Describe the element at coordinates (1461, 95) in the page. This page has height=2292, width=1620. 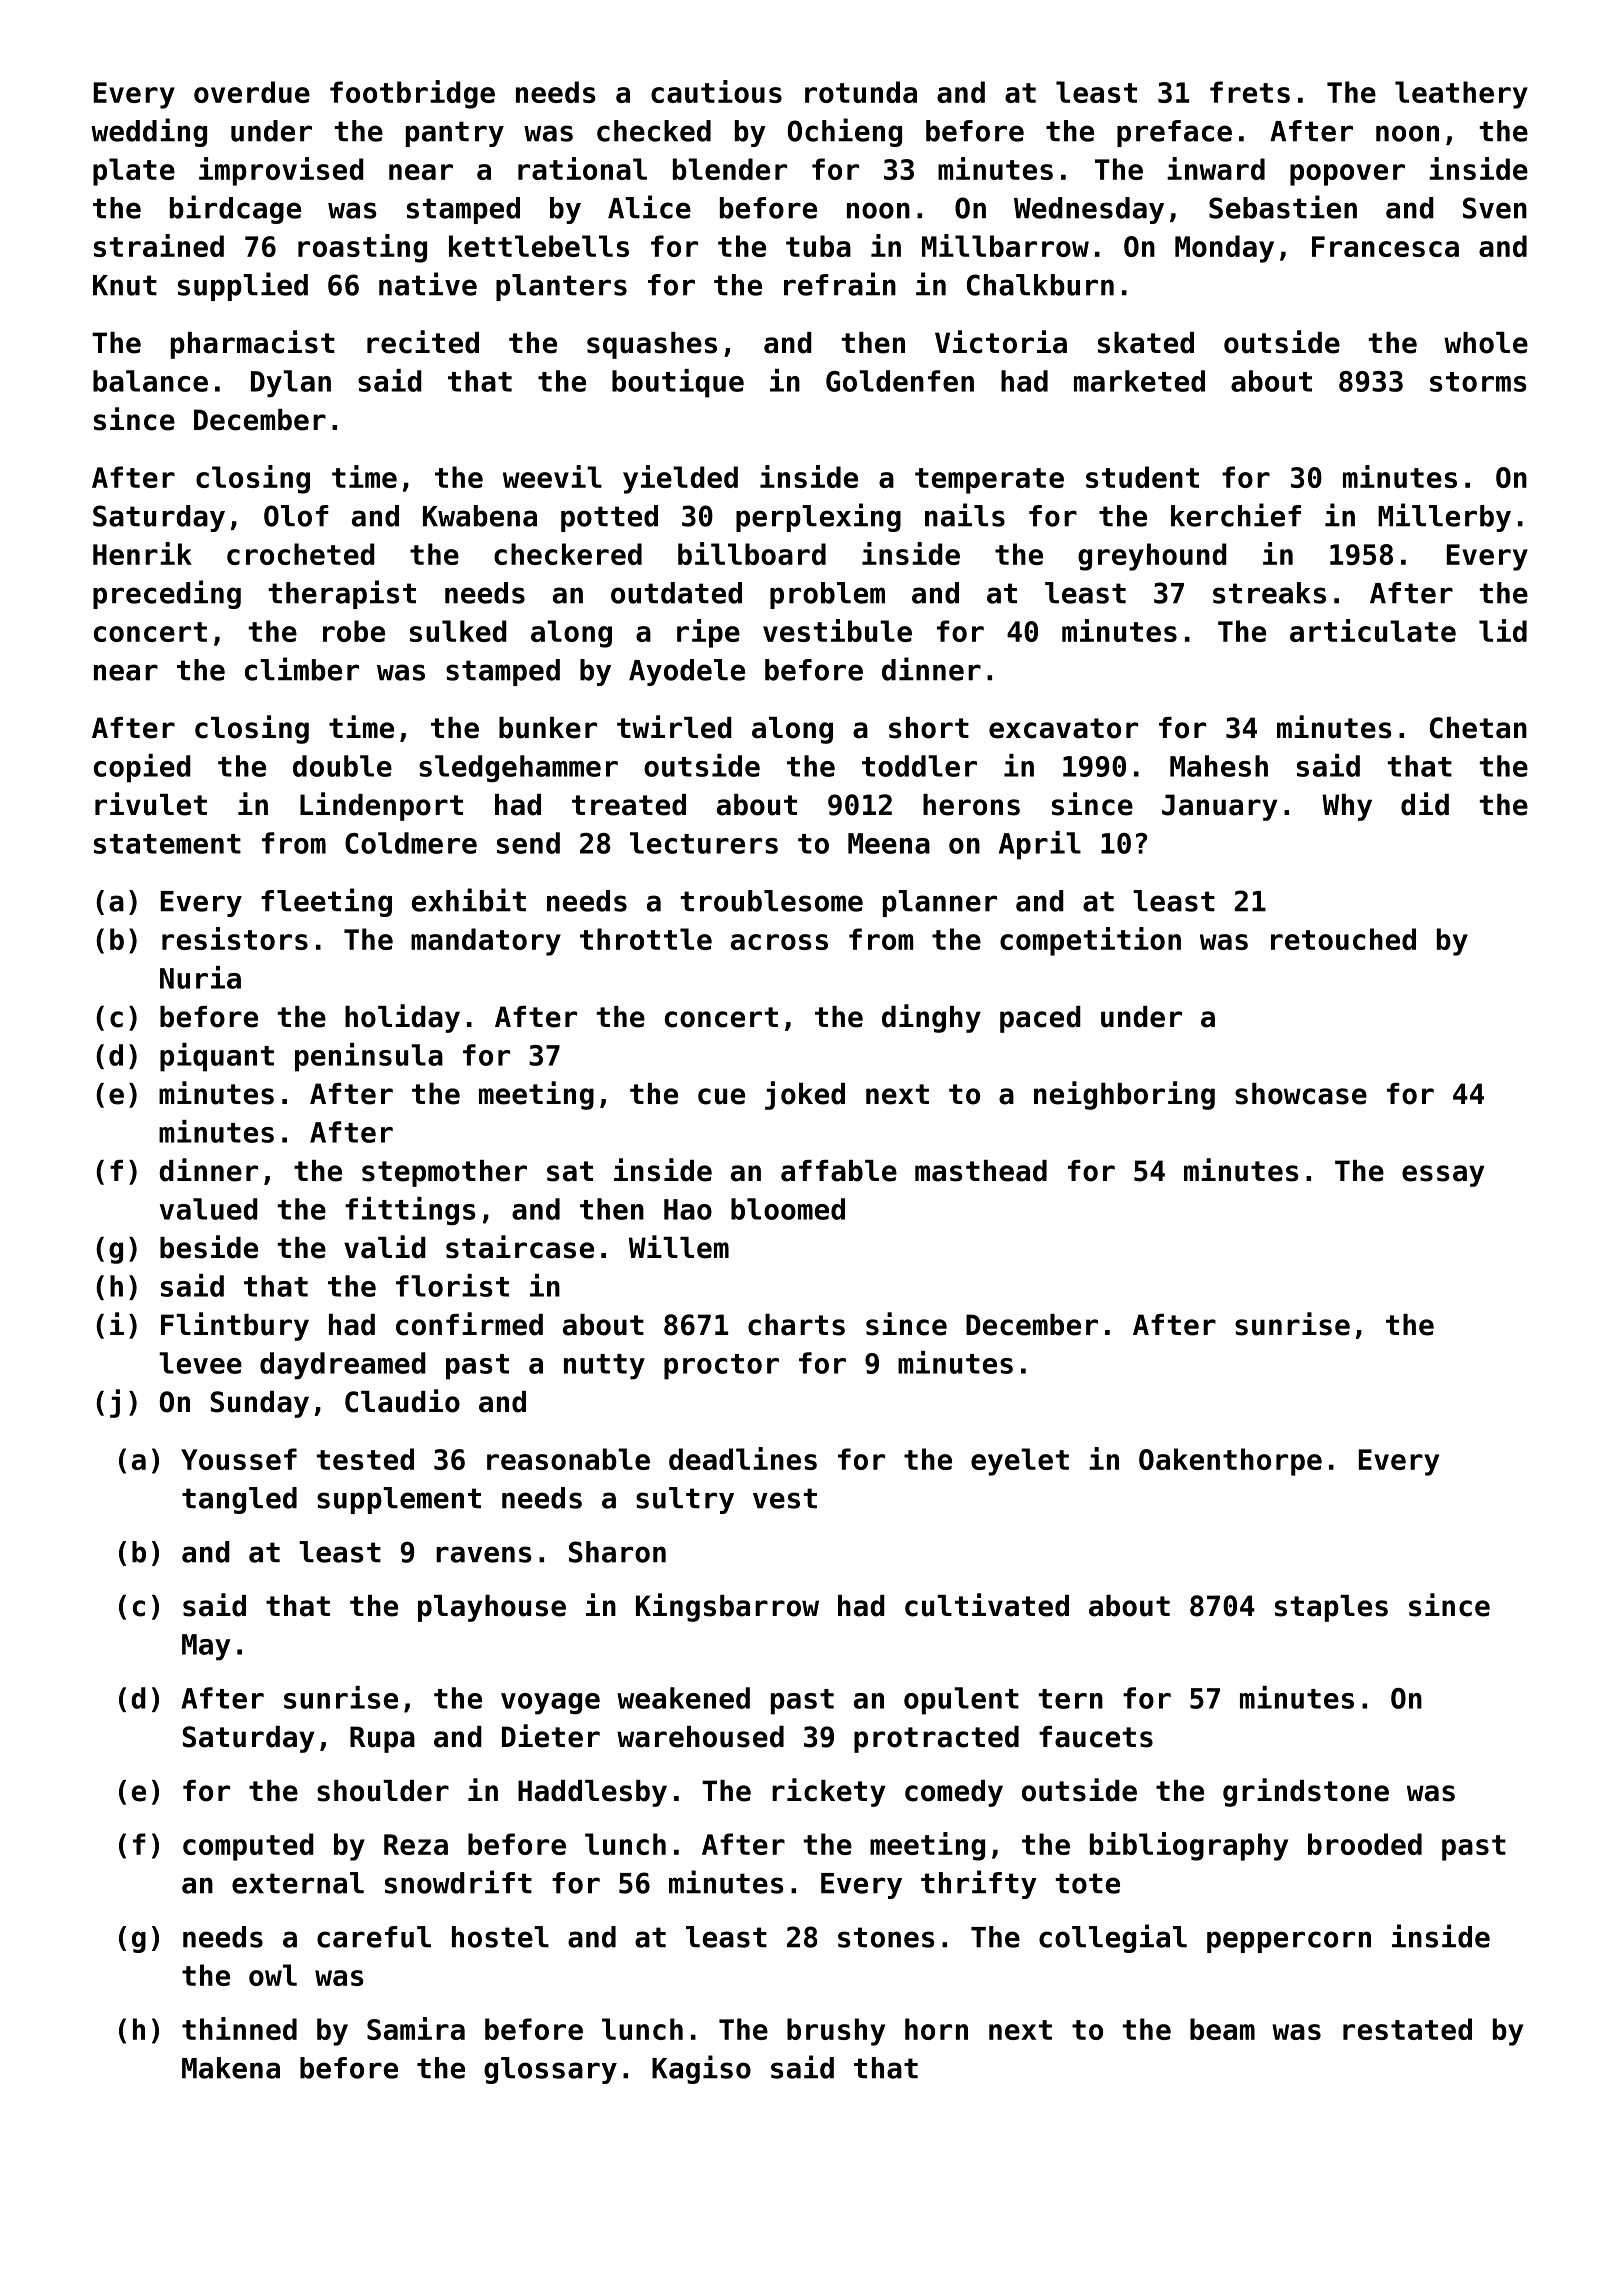
I see `leathery` at that location.
